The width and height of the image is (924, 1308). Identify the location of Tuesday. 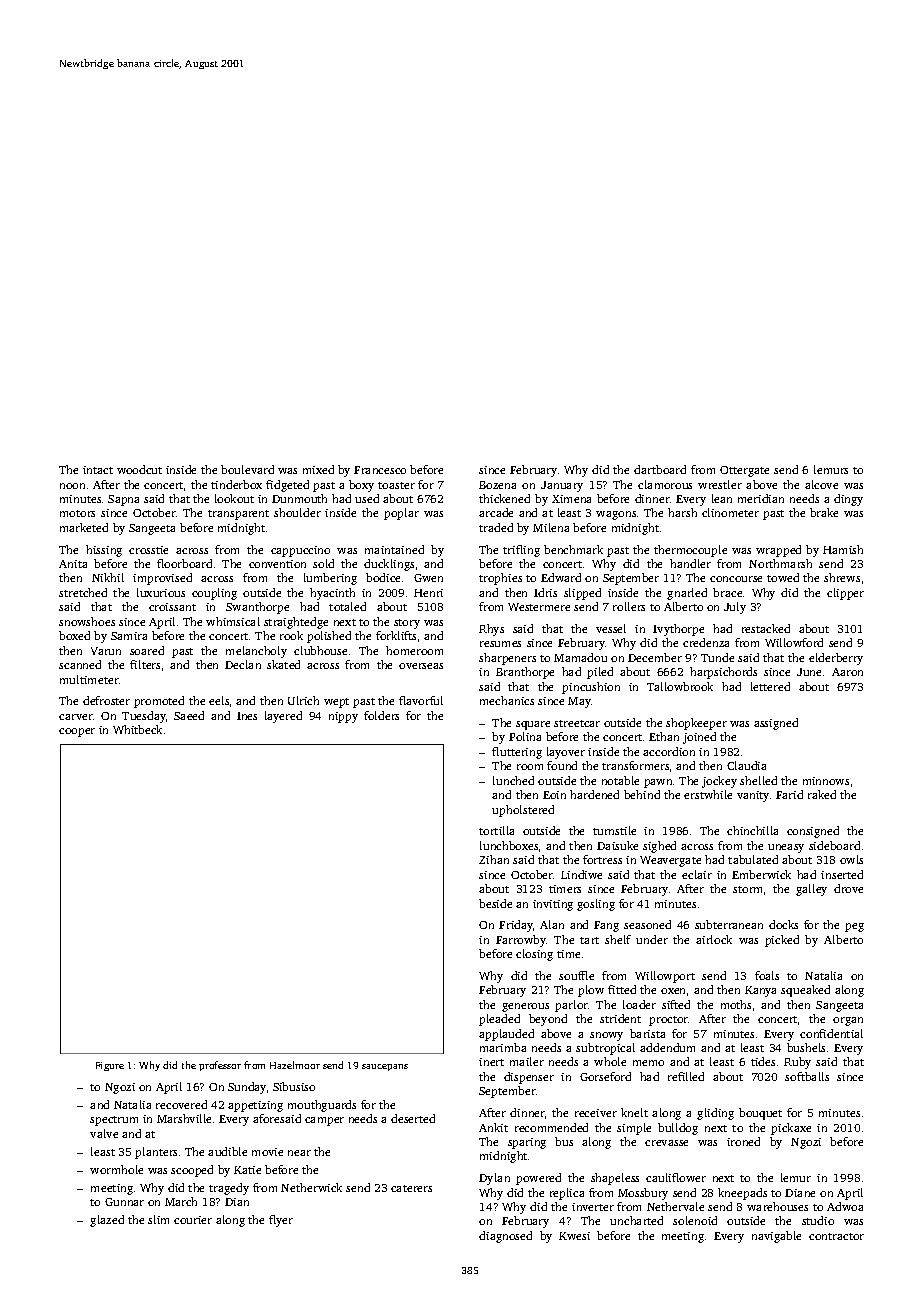
(144, 717).
